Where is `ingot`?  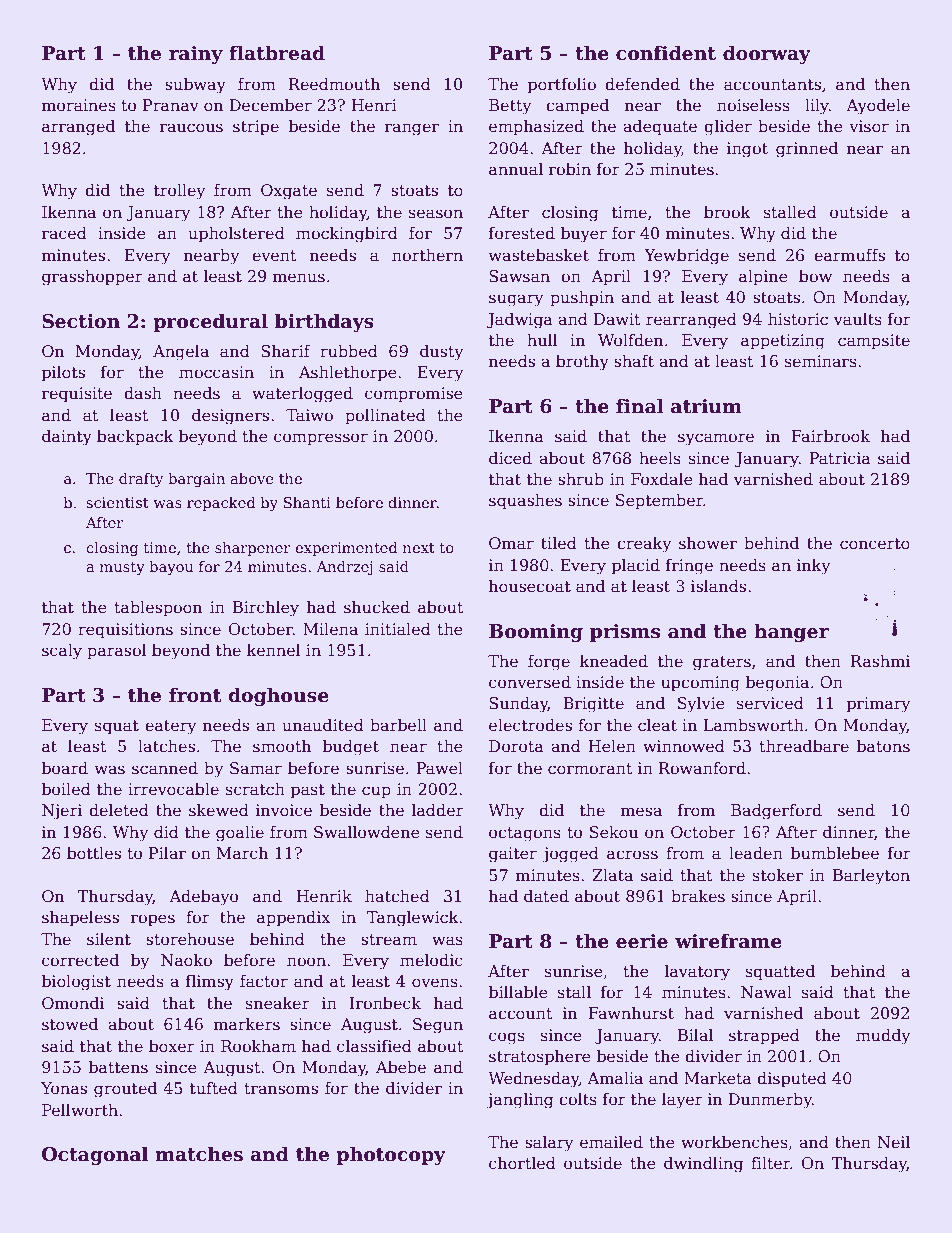 ingot is located at coordinates (747, 150).
